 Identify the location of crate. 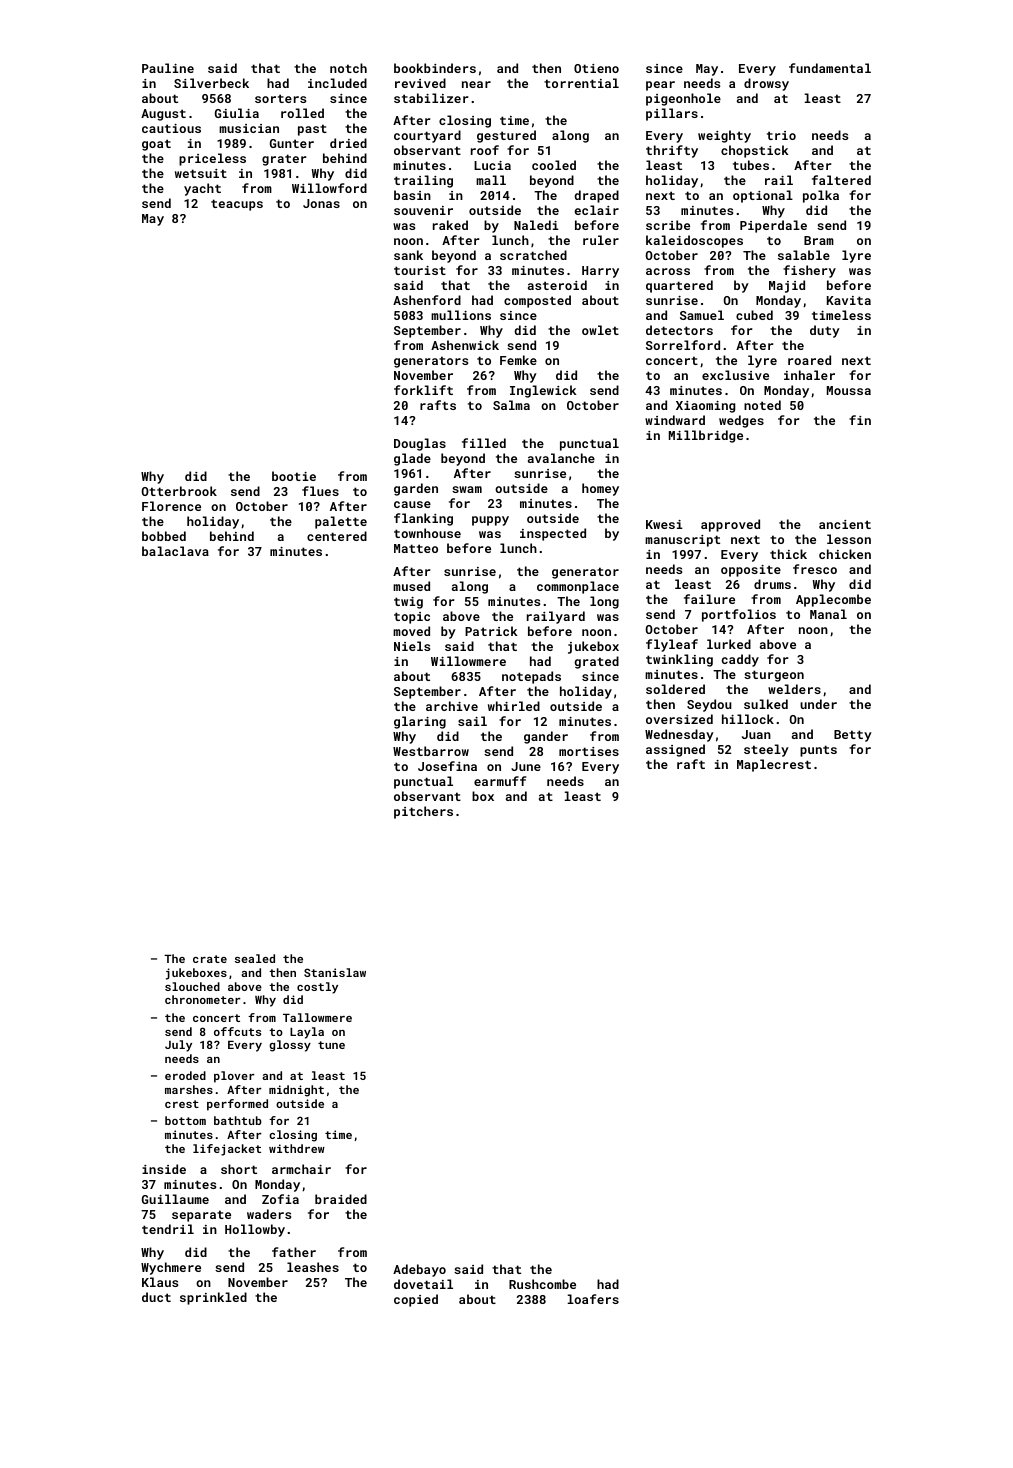
(210, 959).
